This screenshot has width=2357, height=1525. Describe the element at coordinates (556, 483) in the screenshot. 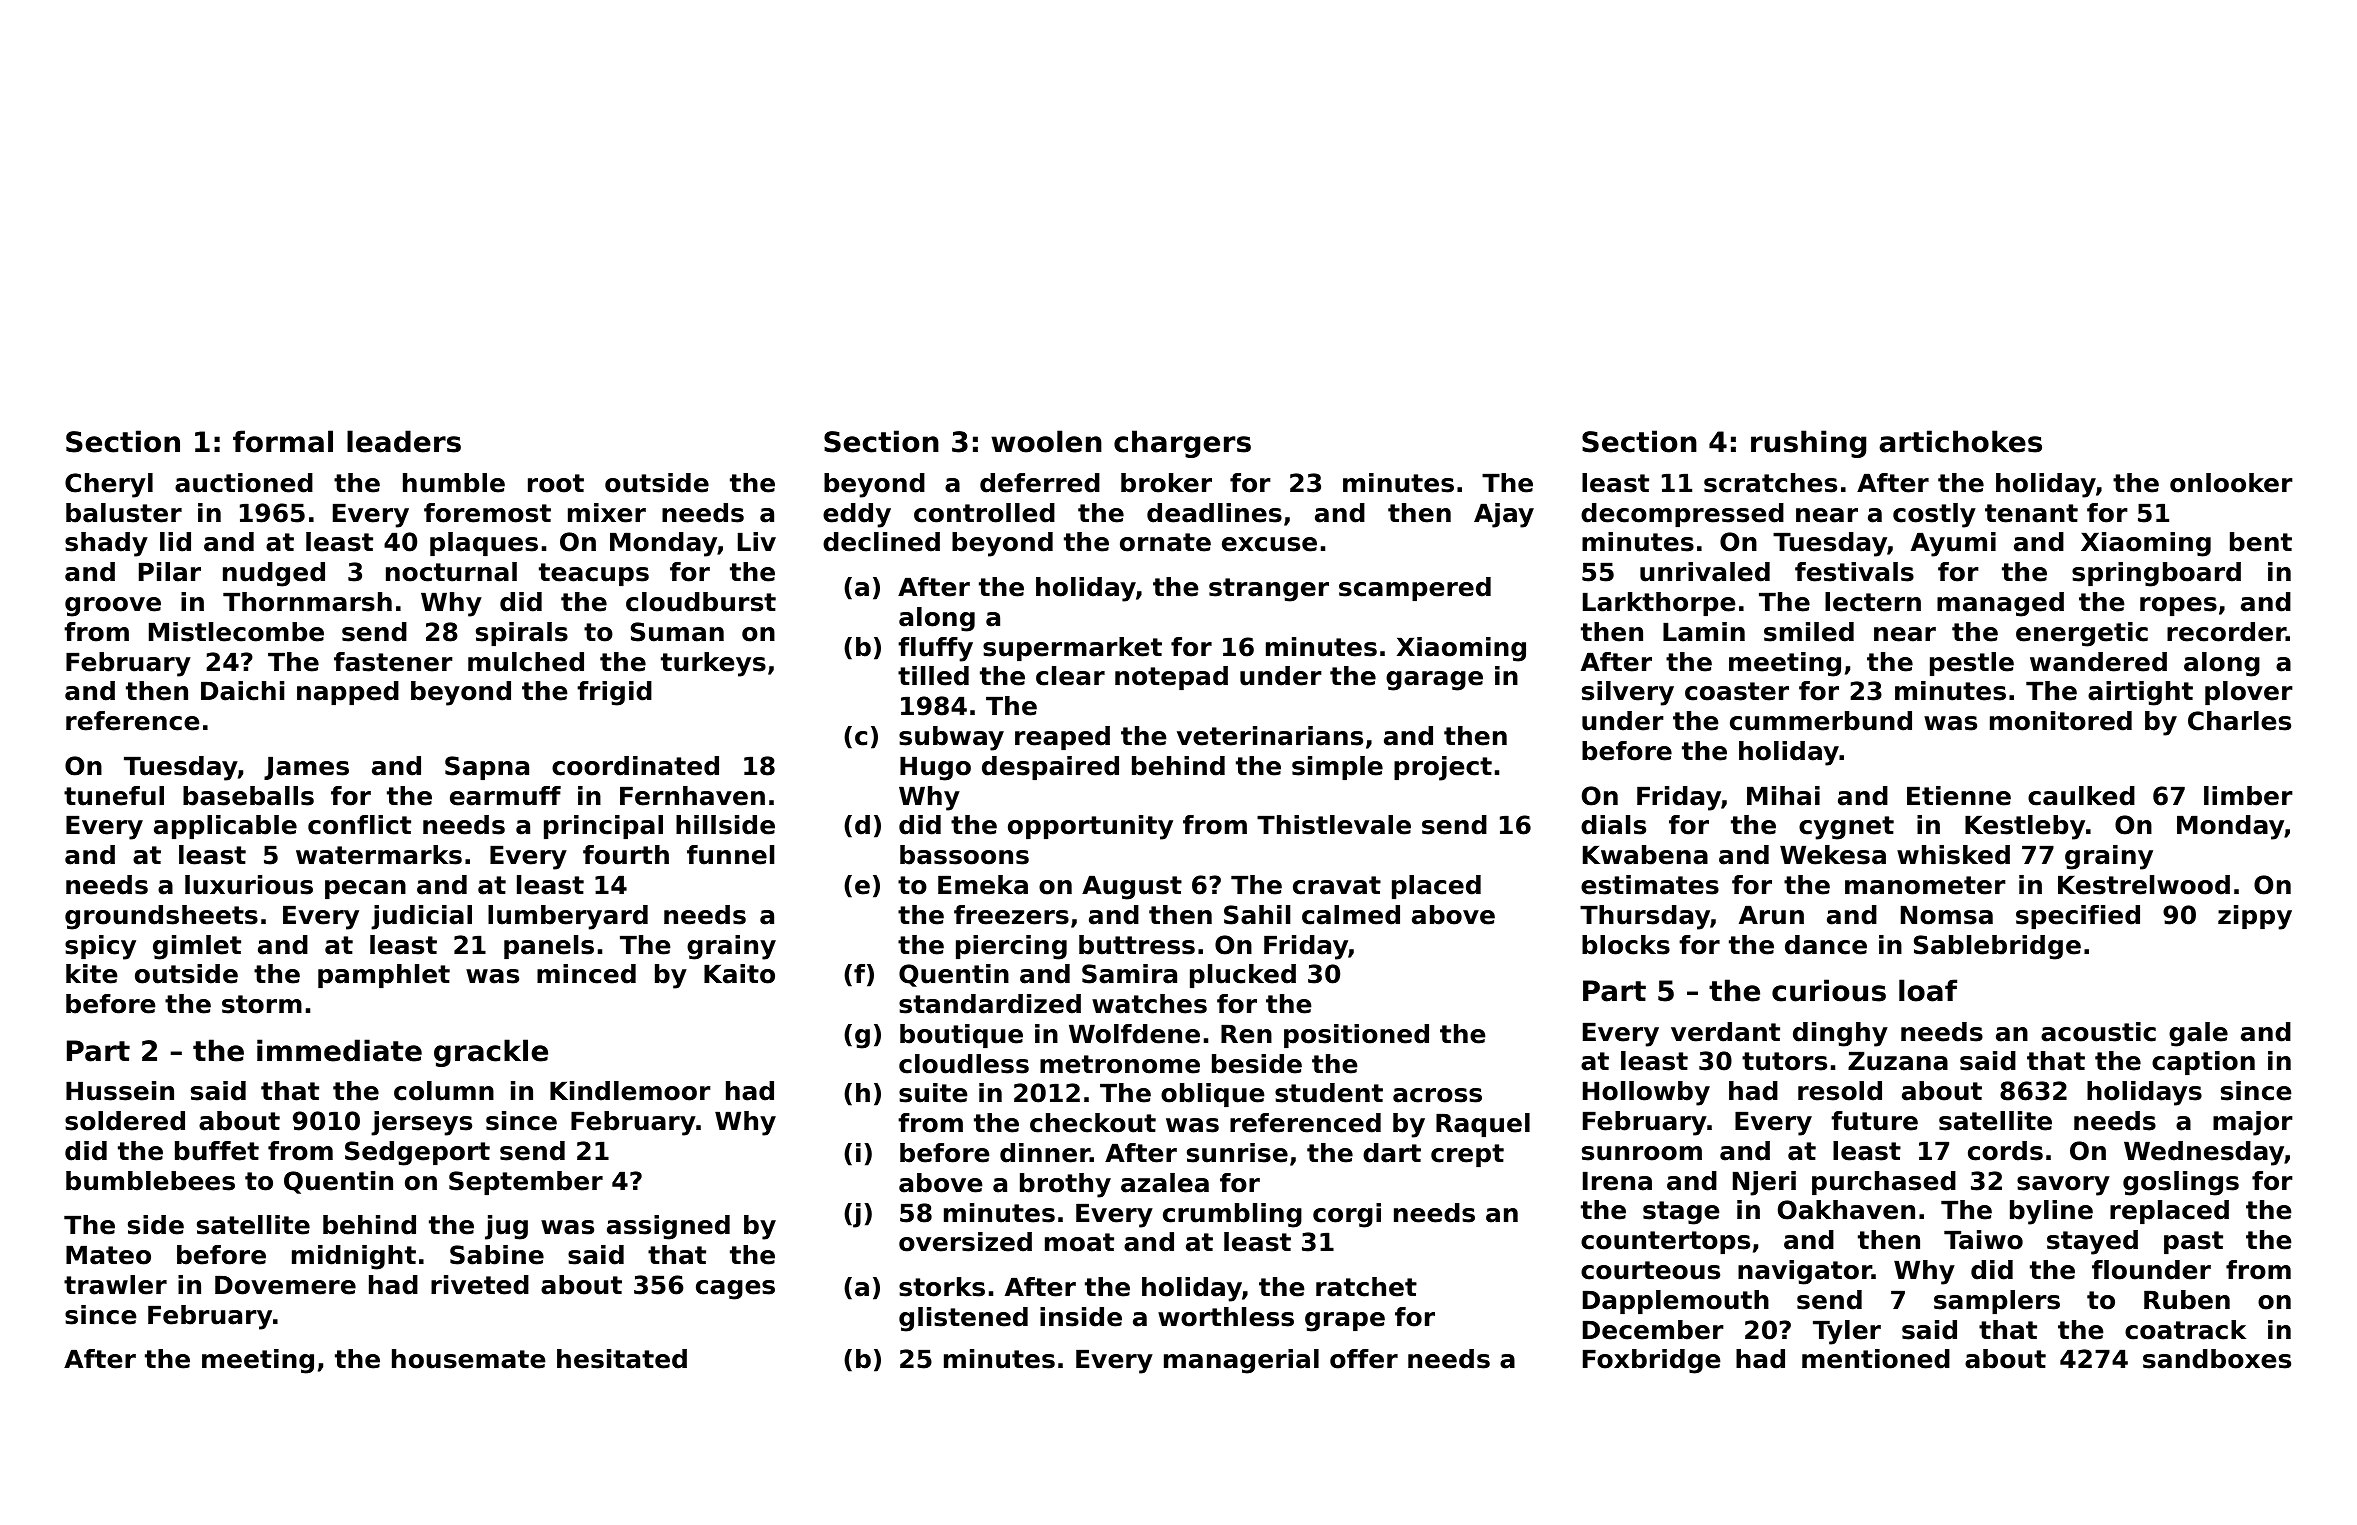

I see `root` at that location.
